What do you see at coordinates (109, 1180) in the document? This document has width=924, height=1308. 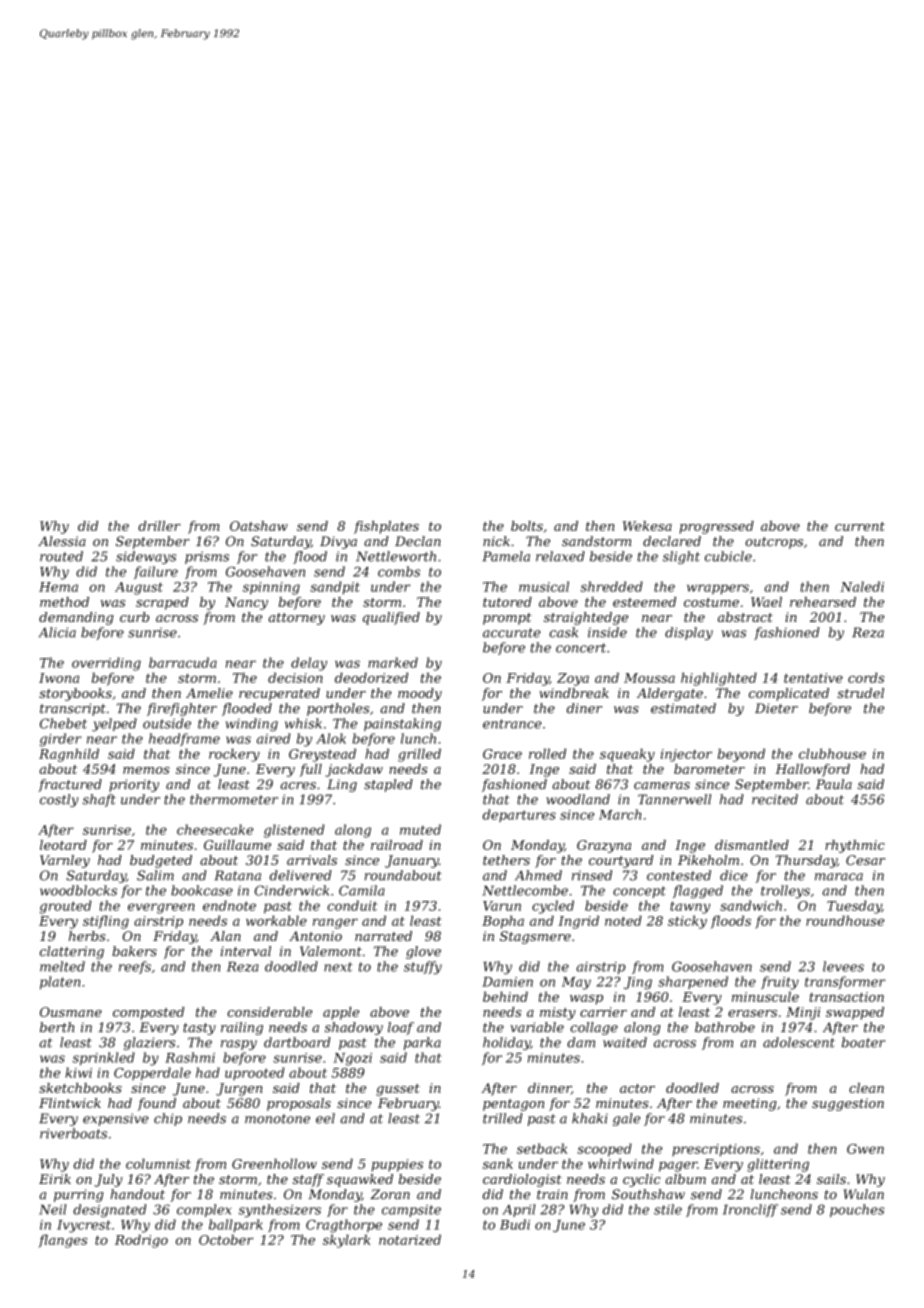 I see `July` at bounding box center [109, 1180].
